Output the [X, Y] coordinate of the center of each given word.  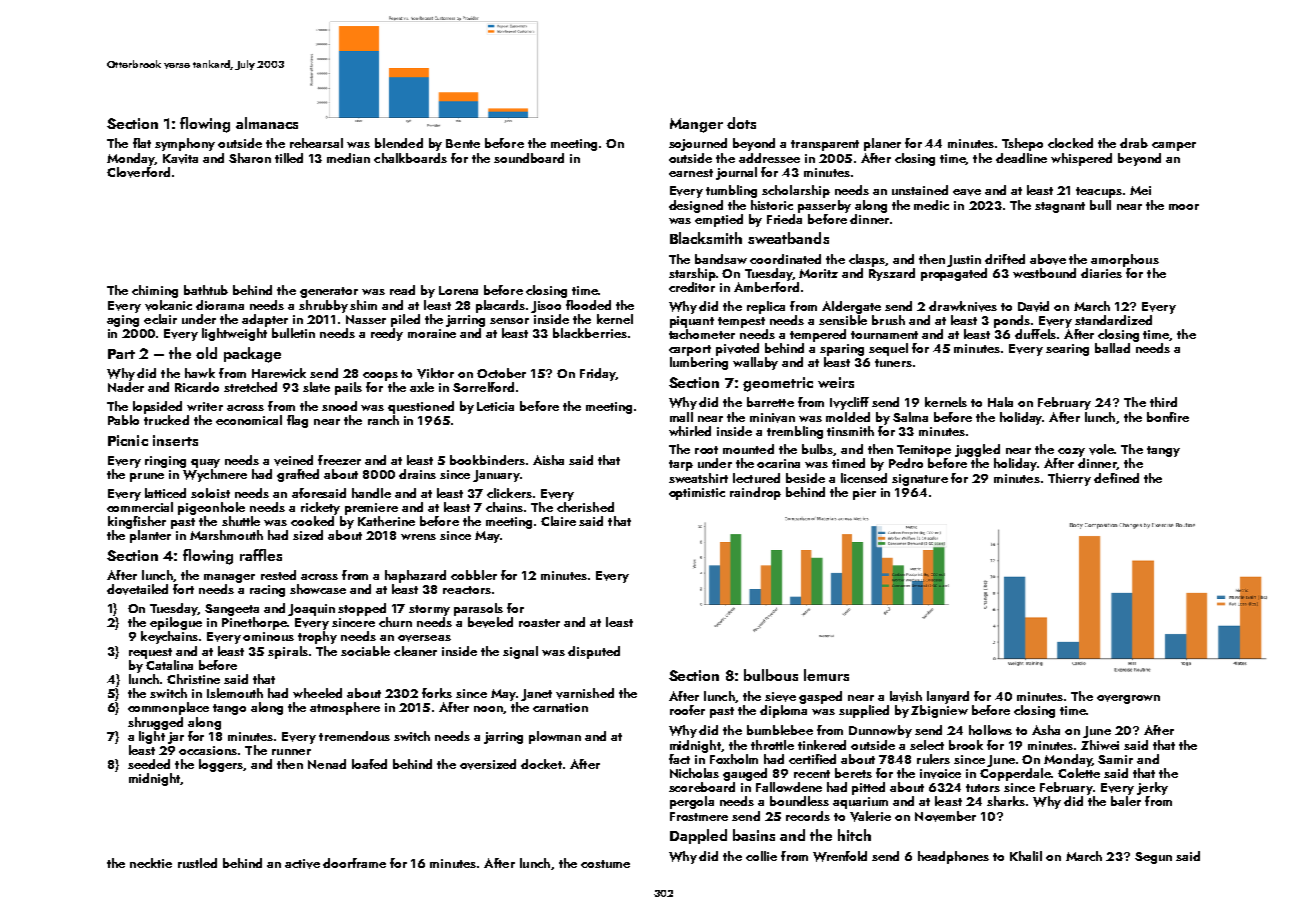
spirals [288, 652]
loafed [369, 764]
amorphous [1125, 260]
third [1163, 402]
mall [681, 417]
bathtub [206, 290]
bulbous [771, 675]
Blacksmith [706, 238]
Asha [1046, 730]
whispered [1081, 159]
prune [147, 477]
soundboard [529, 158]
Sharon [250, 158]
